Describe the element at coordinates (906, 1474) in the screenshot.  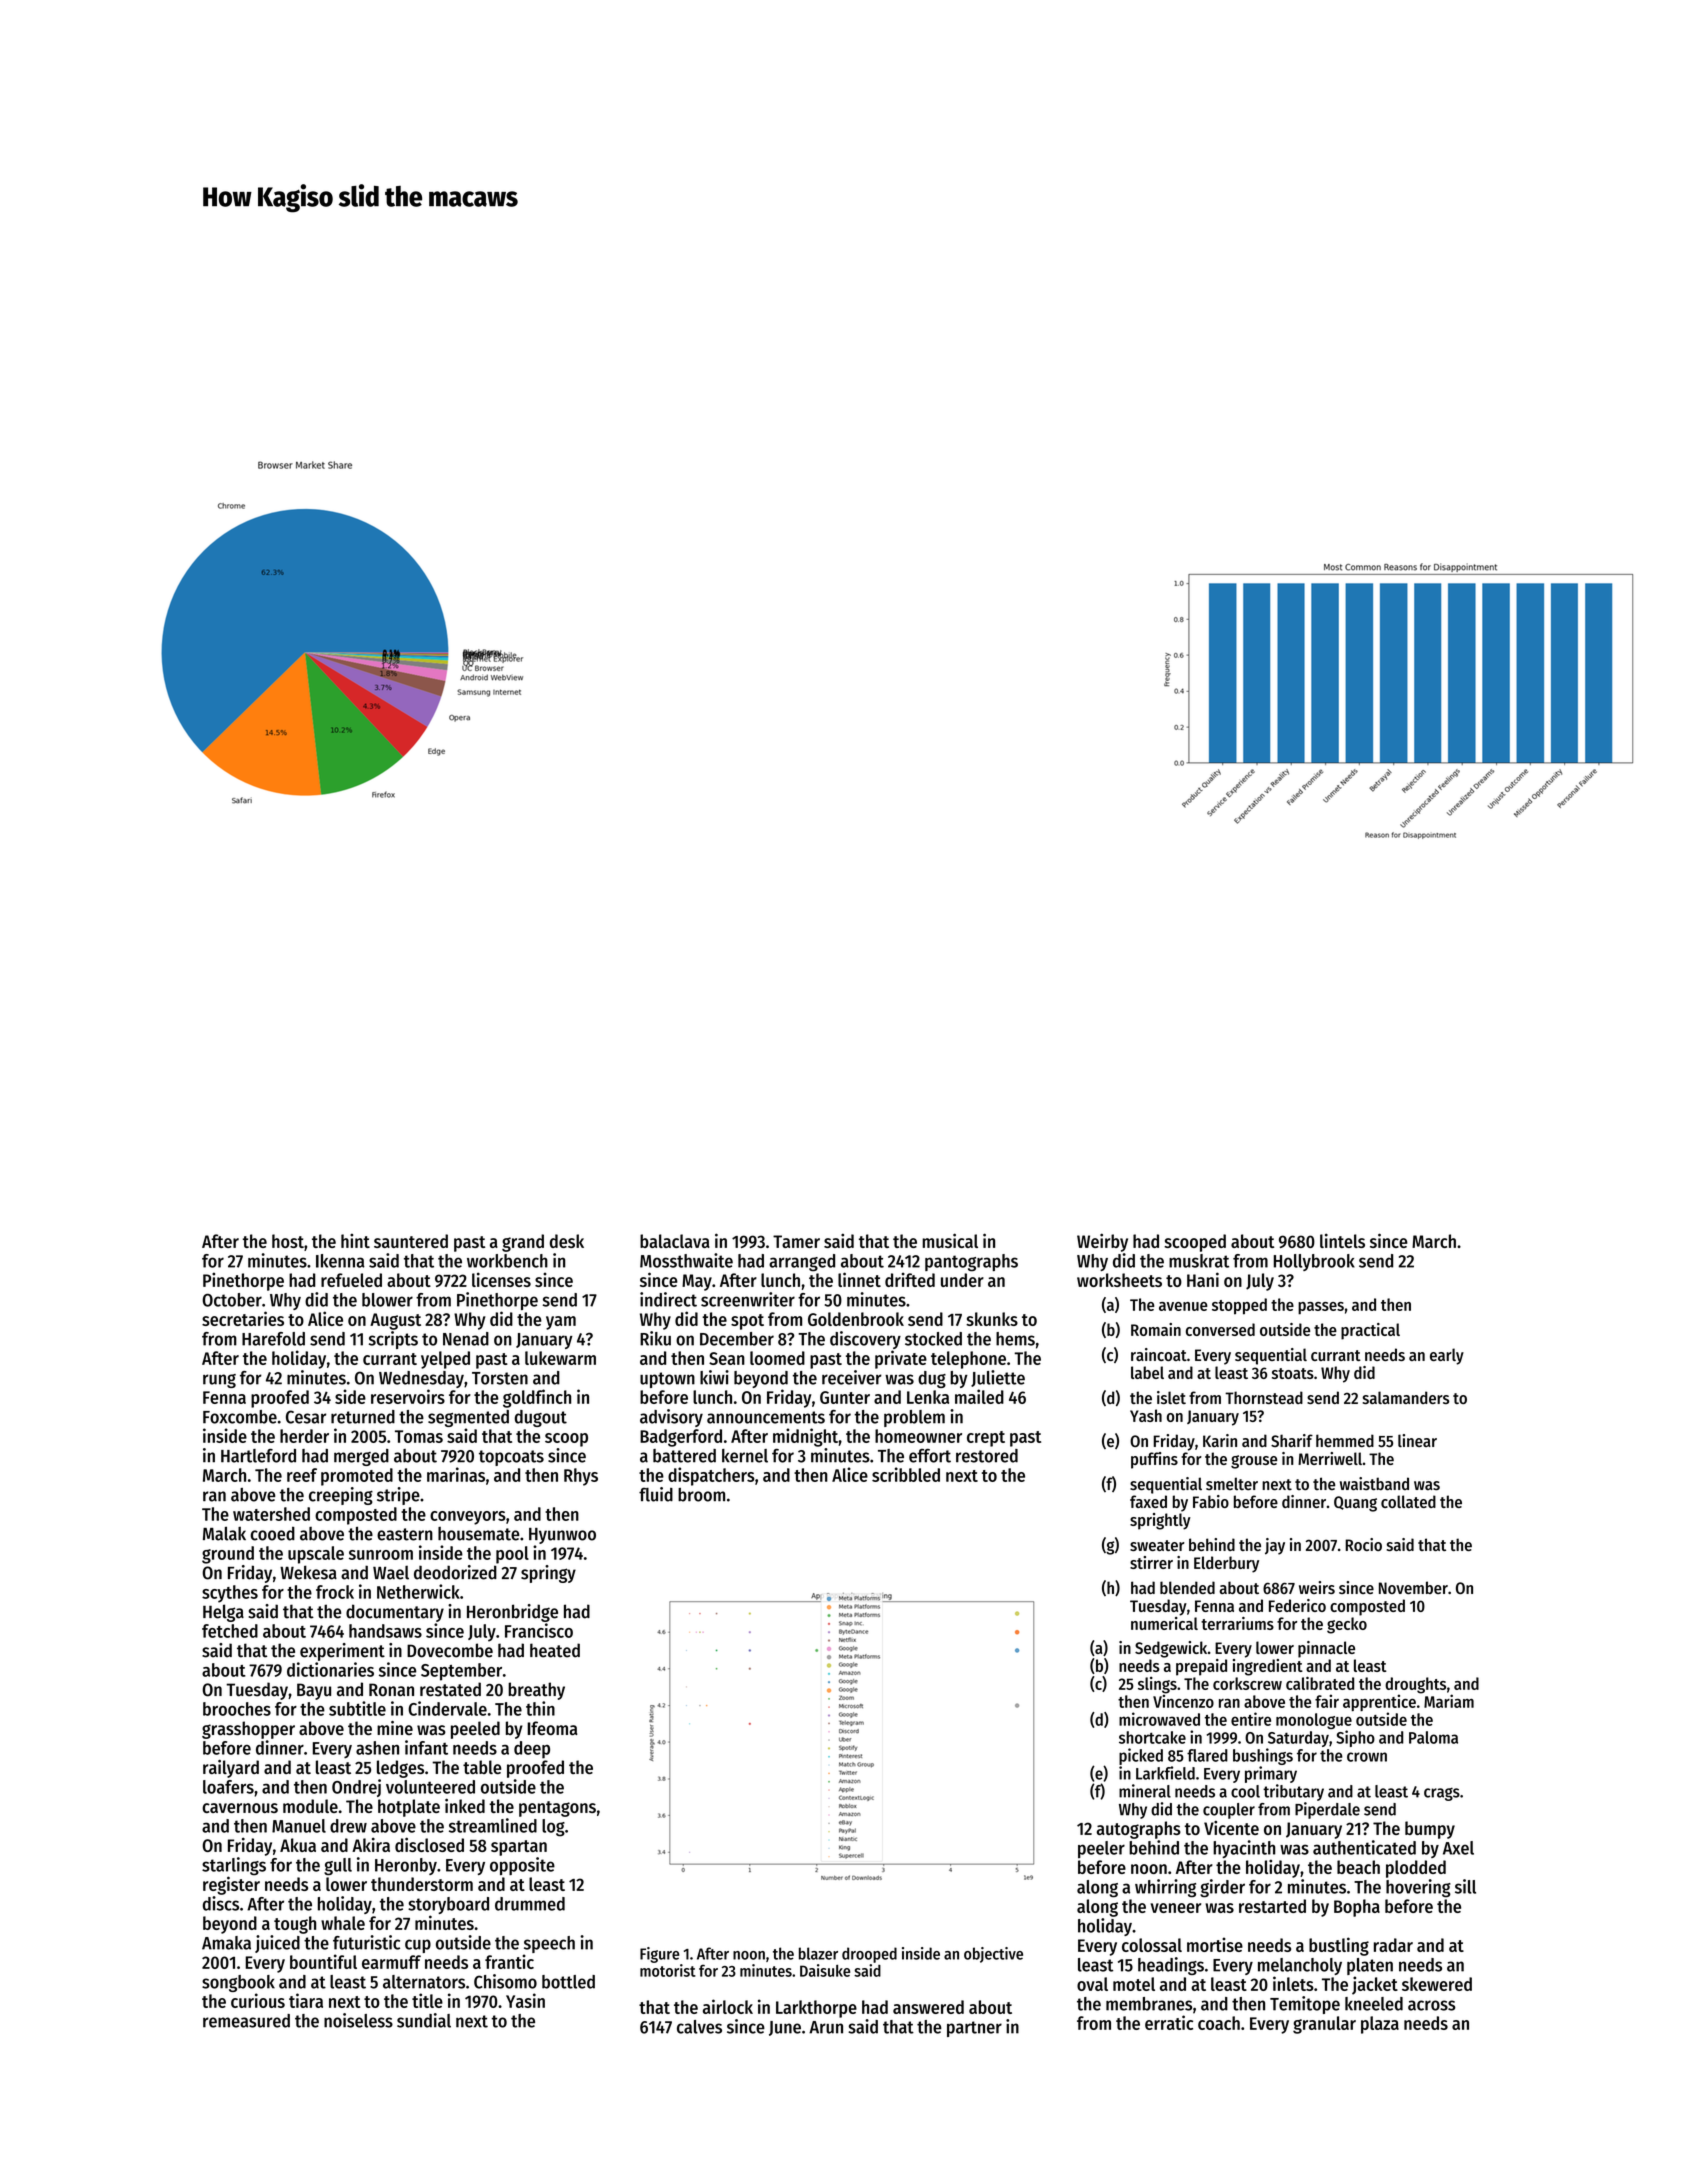
I see `scribbled` at that location.
